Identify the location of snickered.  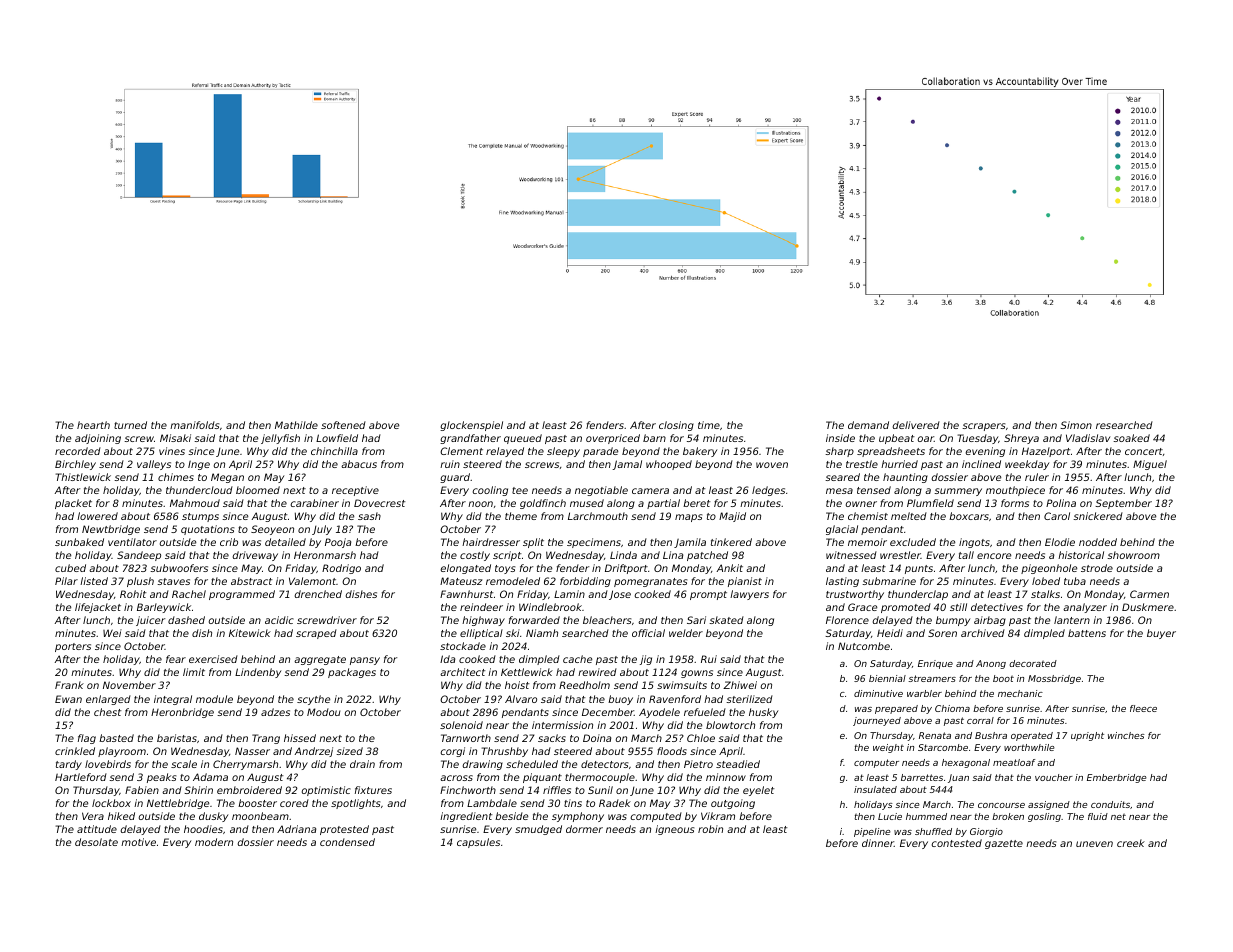
(1098, 516).
